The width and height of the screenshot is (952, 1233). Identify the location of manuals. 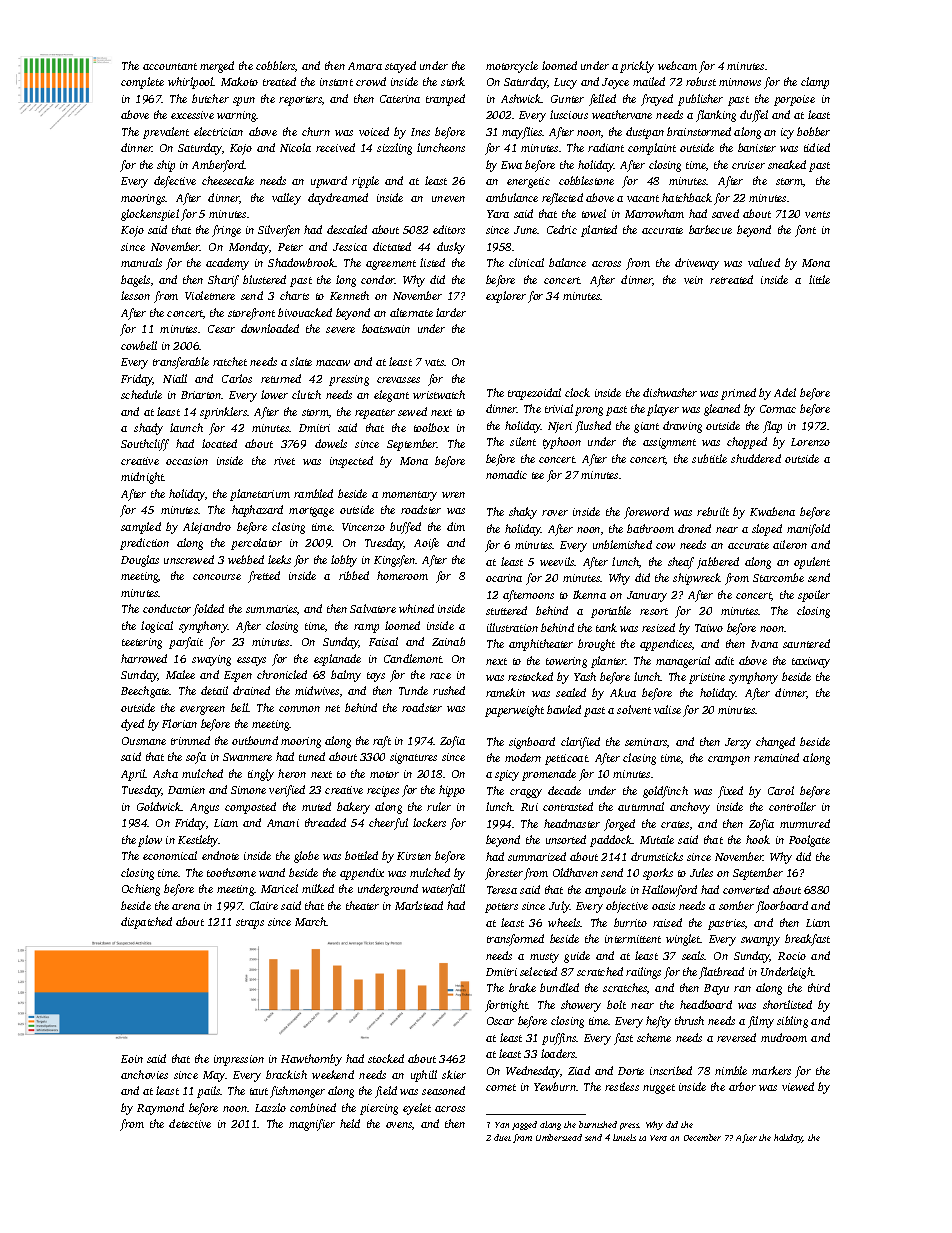
(141, 262).
